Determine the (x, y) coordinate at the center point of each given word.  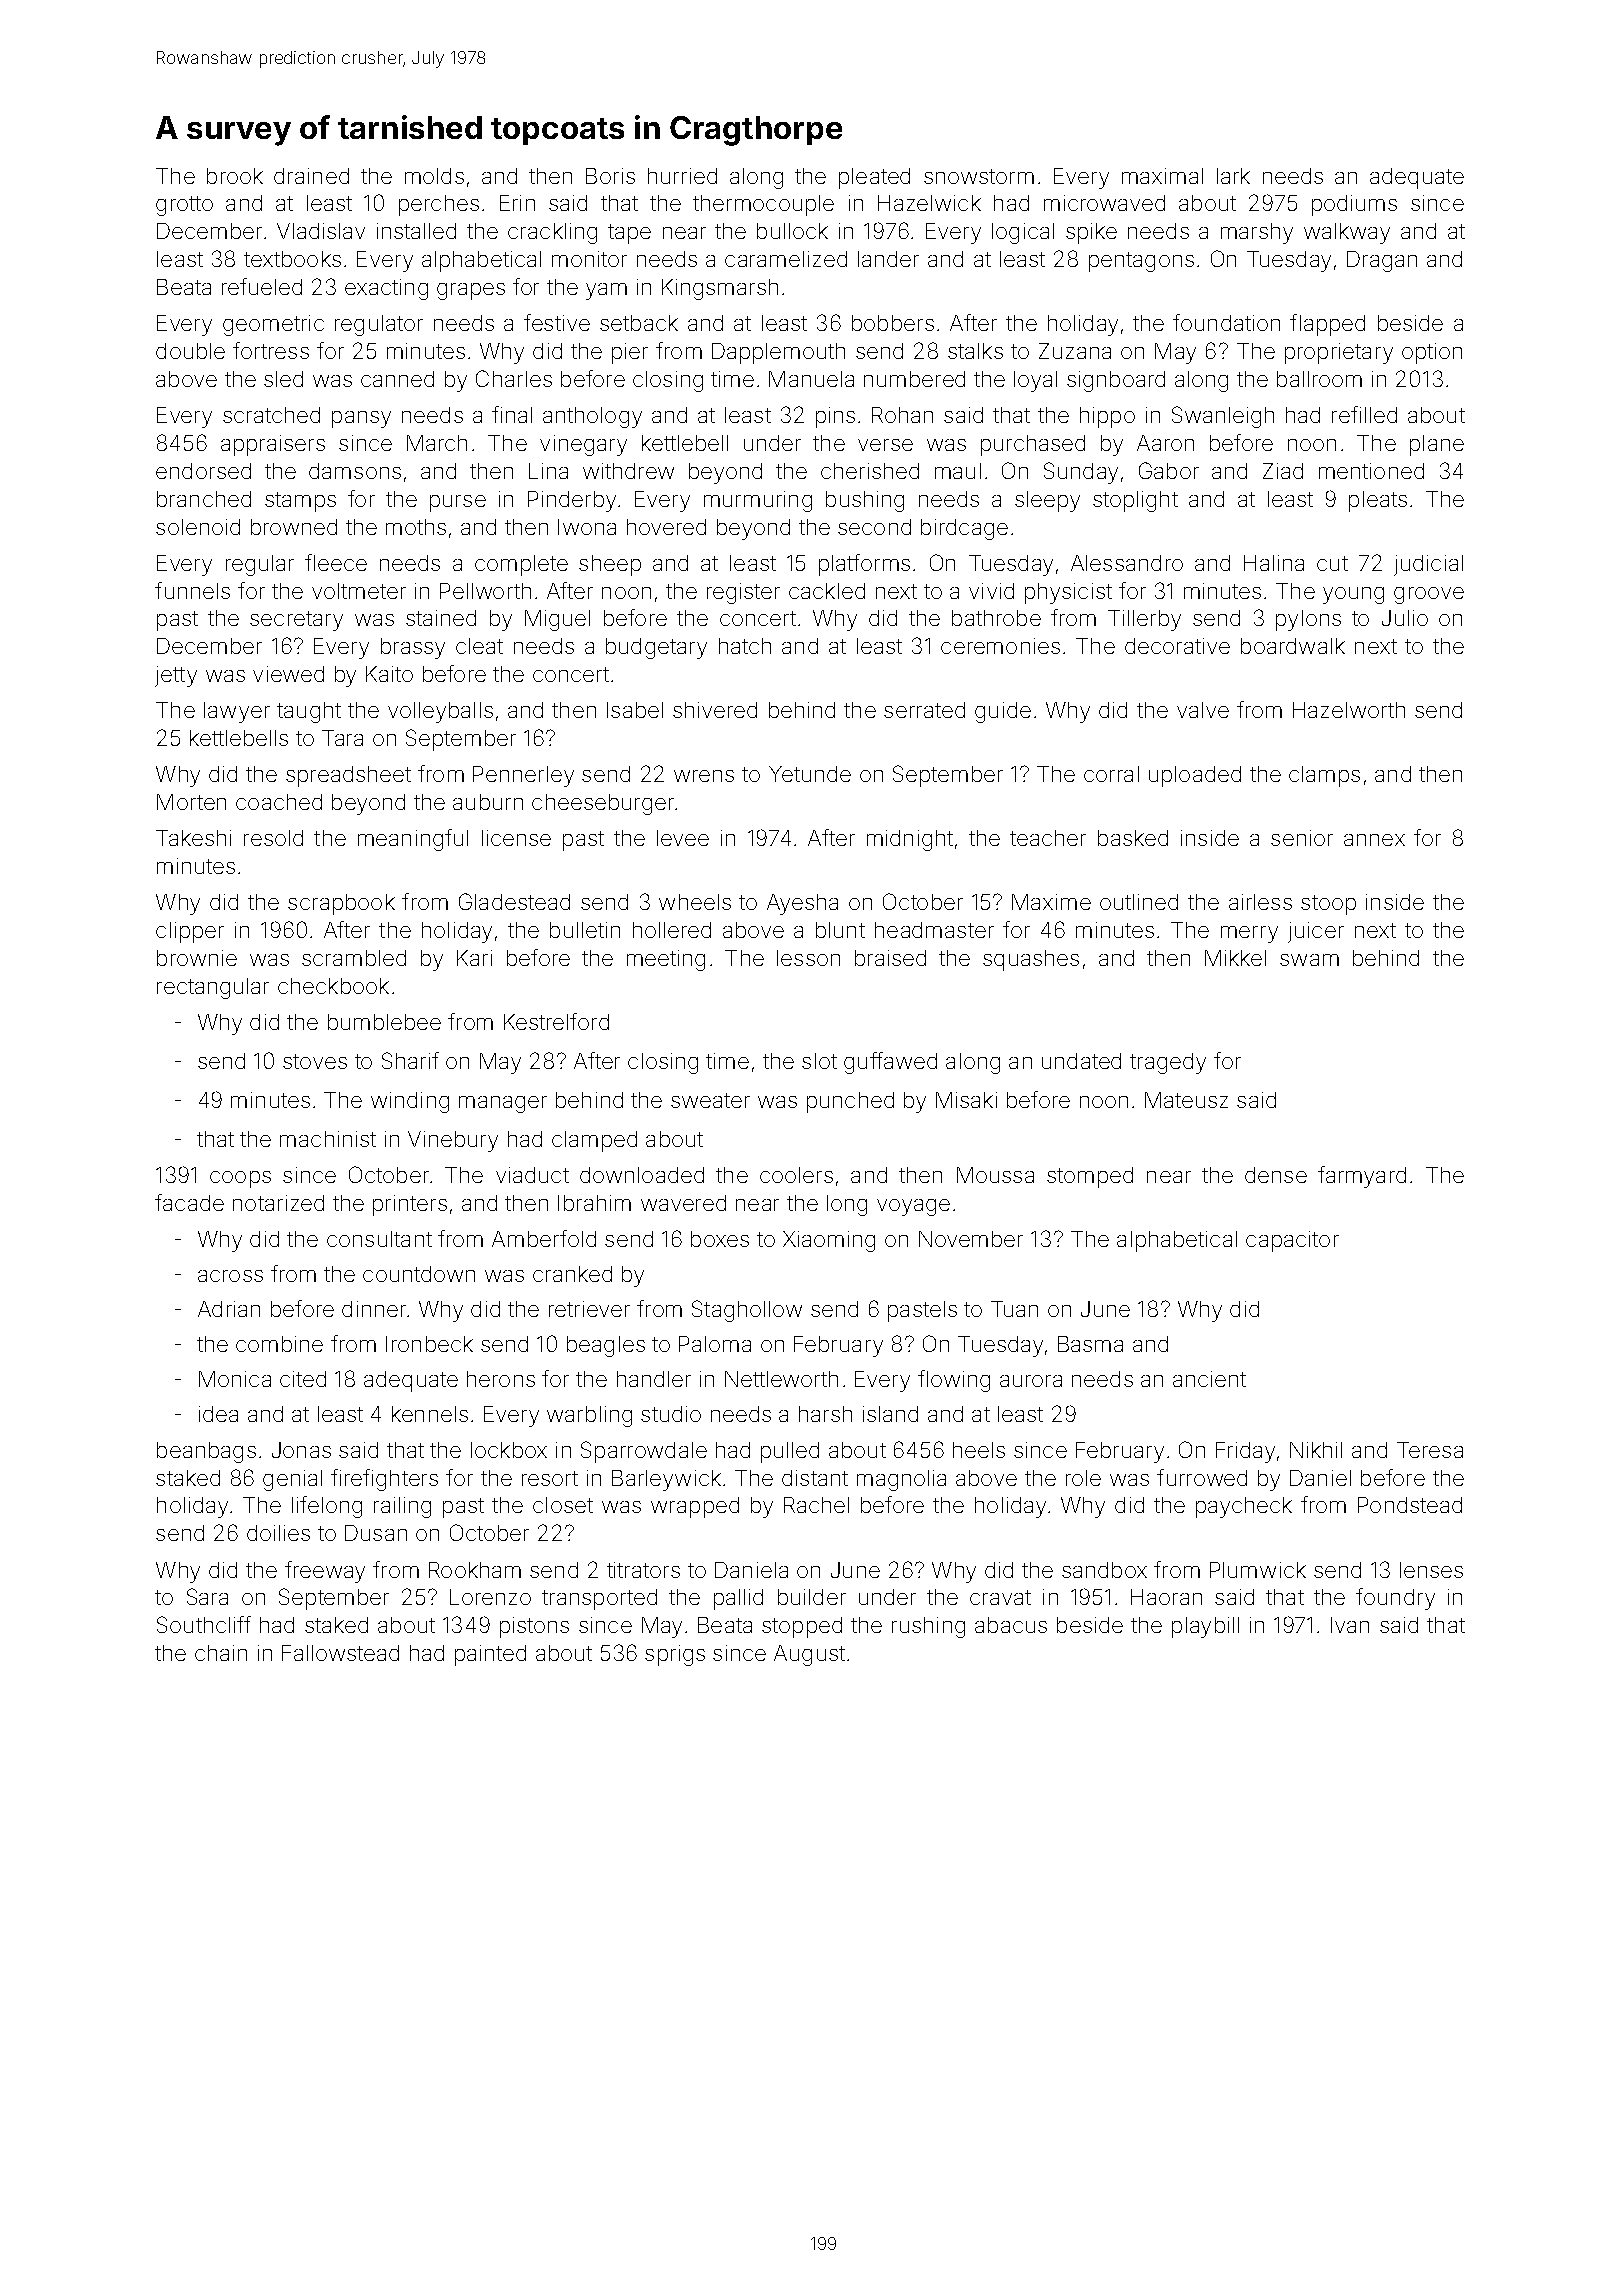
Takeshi (193, 838)
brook (235, 176)
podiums (1354, 205)
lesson (808, 958)
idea (218, 1414)
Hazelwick (929, 203)
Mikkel (1235, 958)
